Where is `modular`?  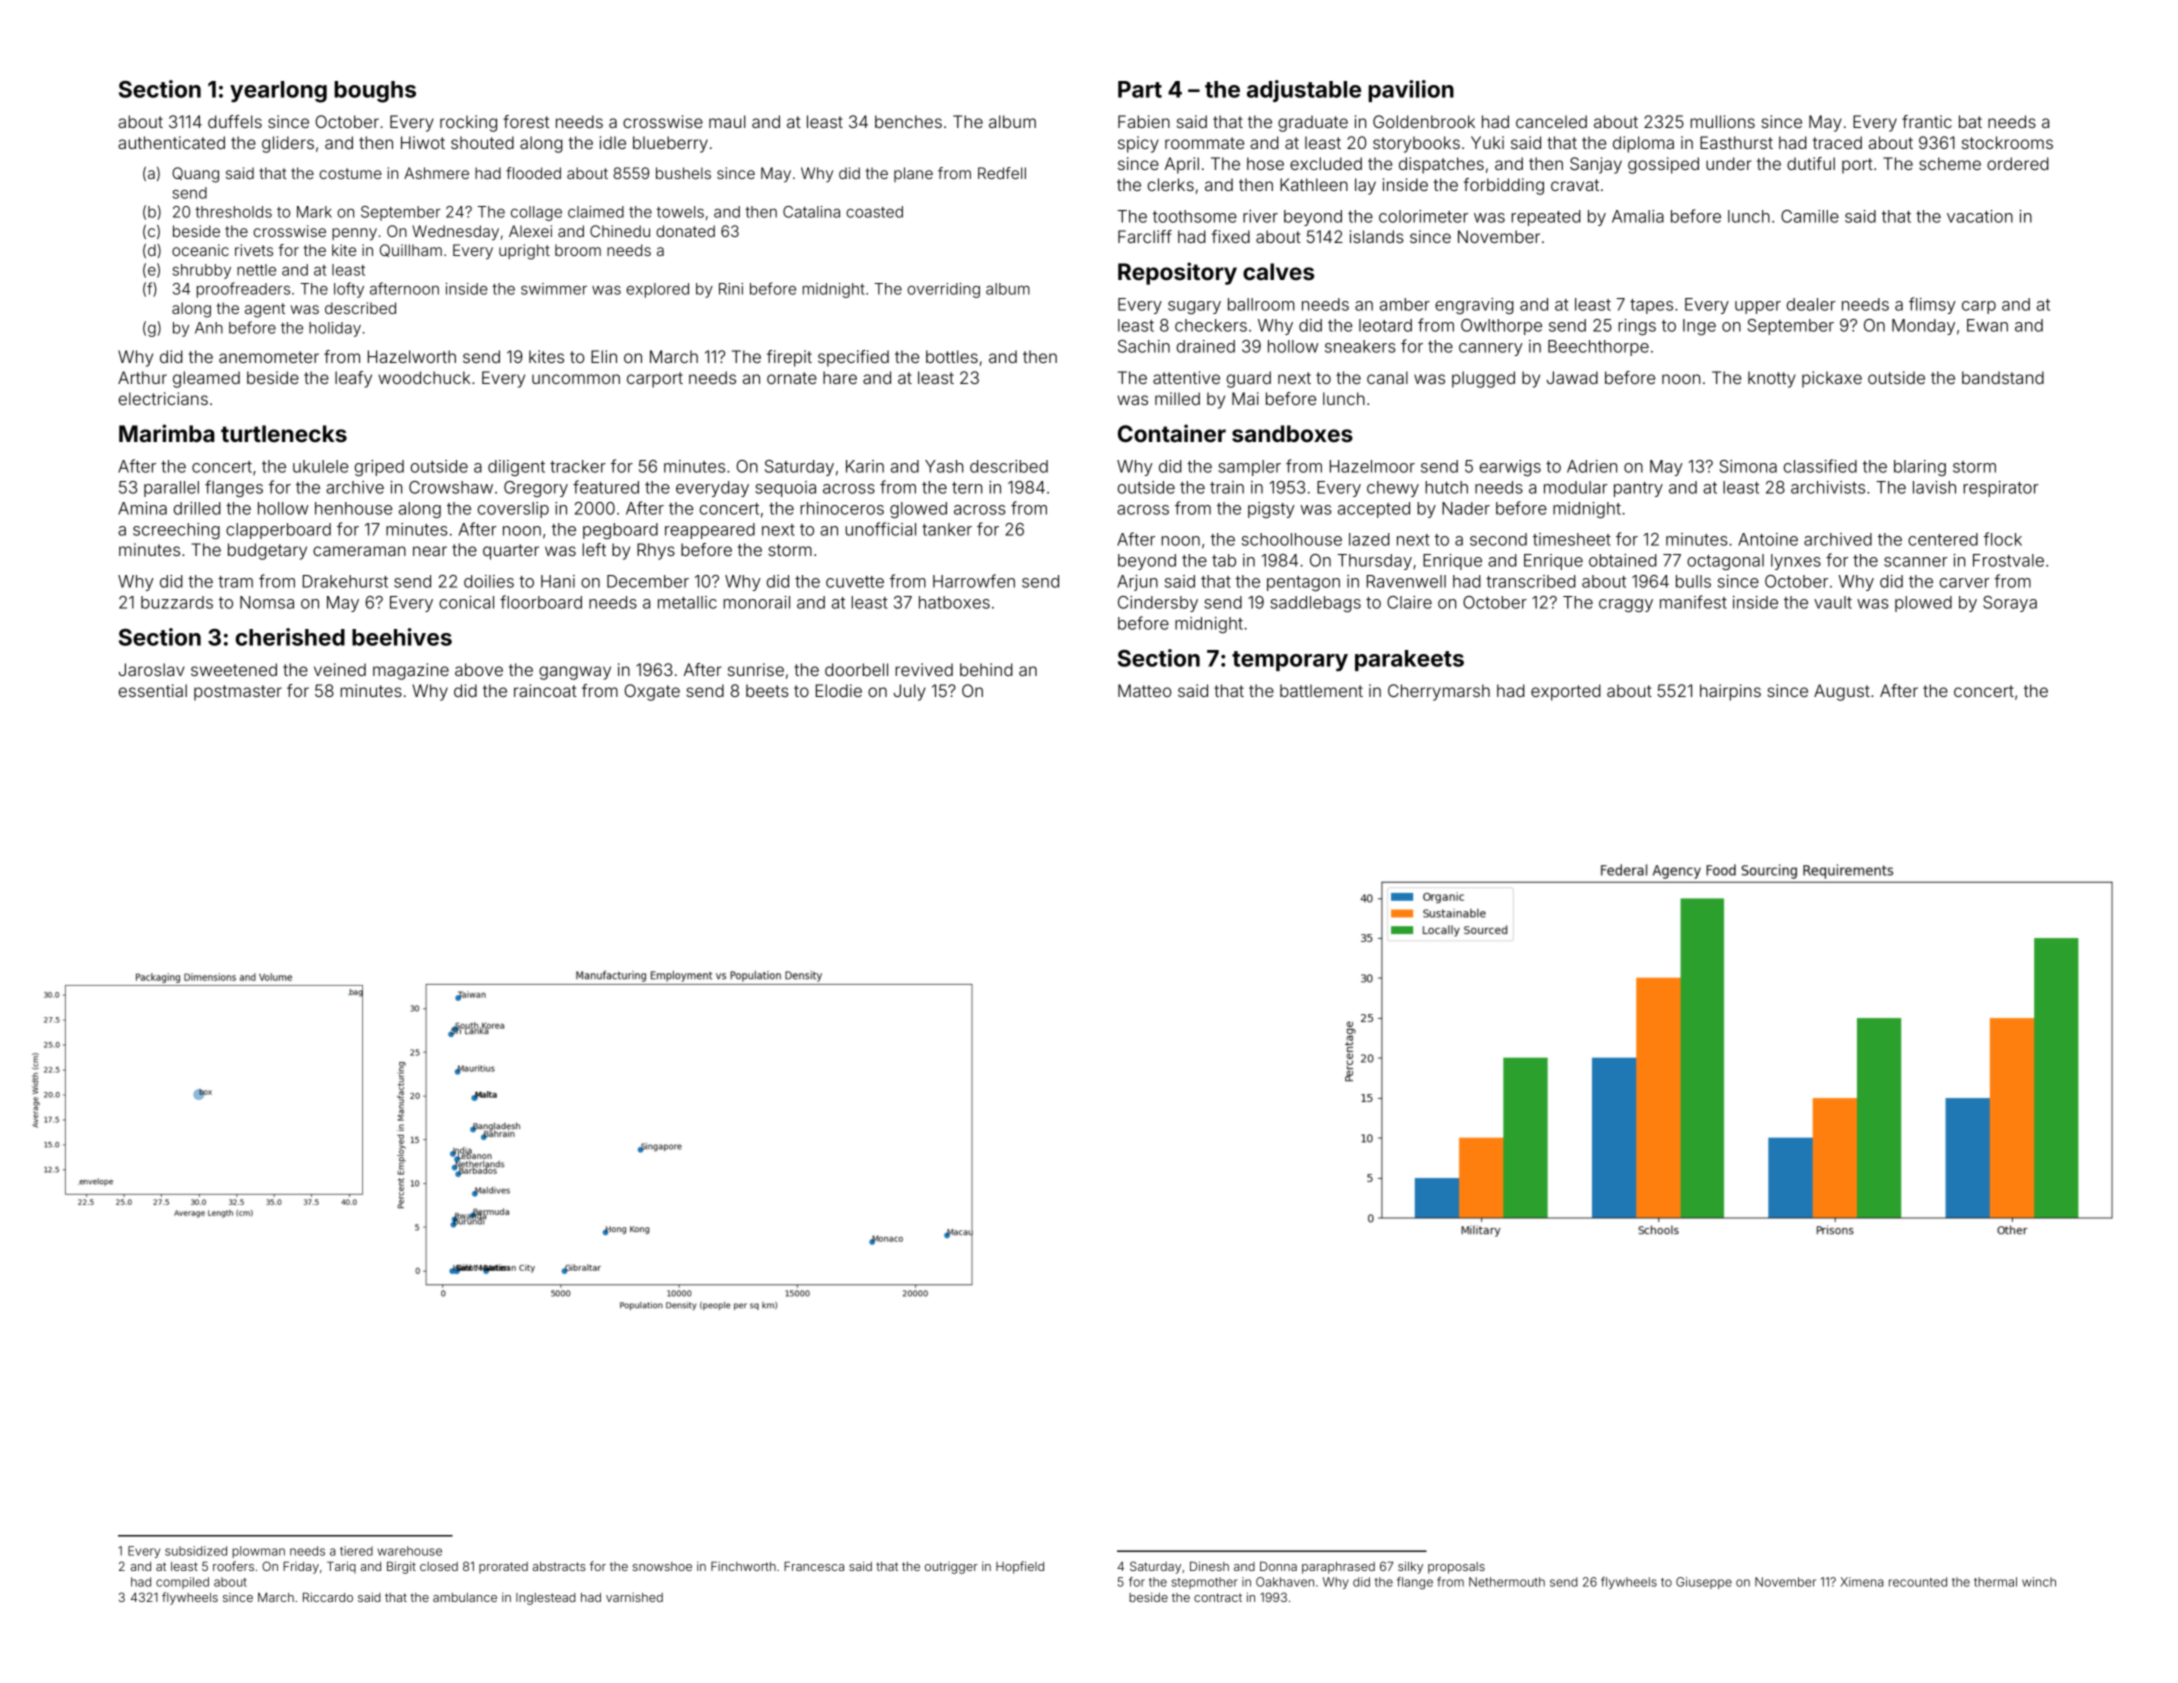
modular is located at coordinates (1576, 487).
